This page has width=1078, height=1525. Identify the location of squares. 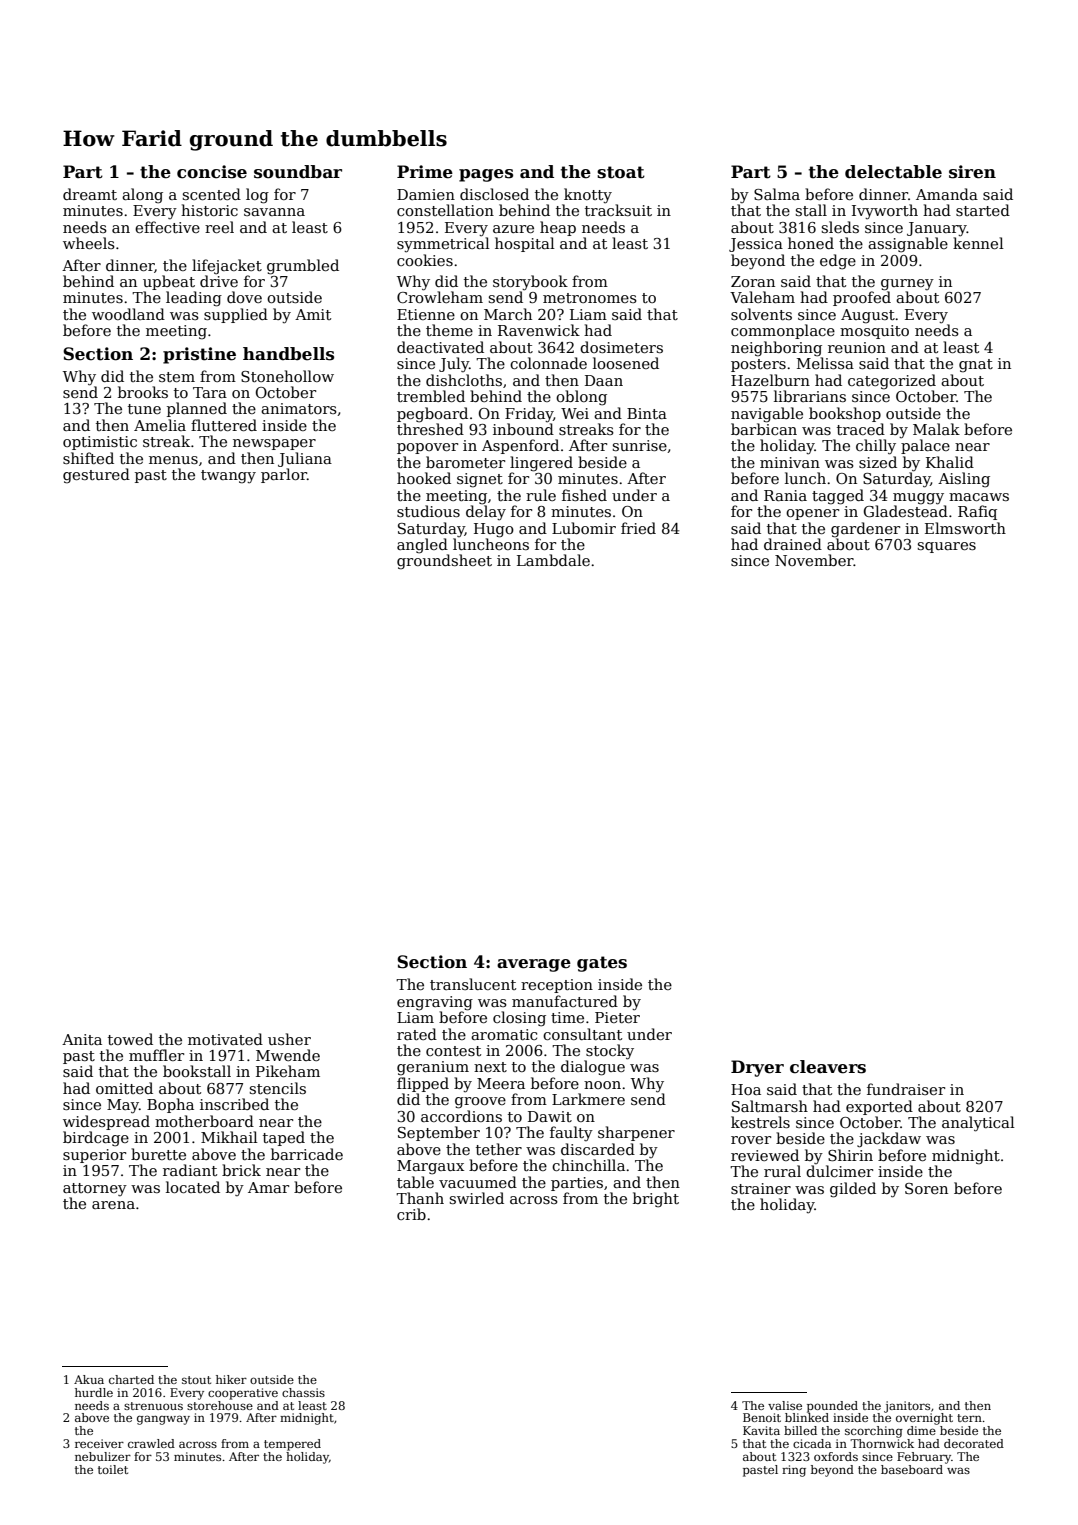
(947, 547).
